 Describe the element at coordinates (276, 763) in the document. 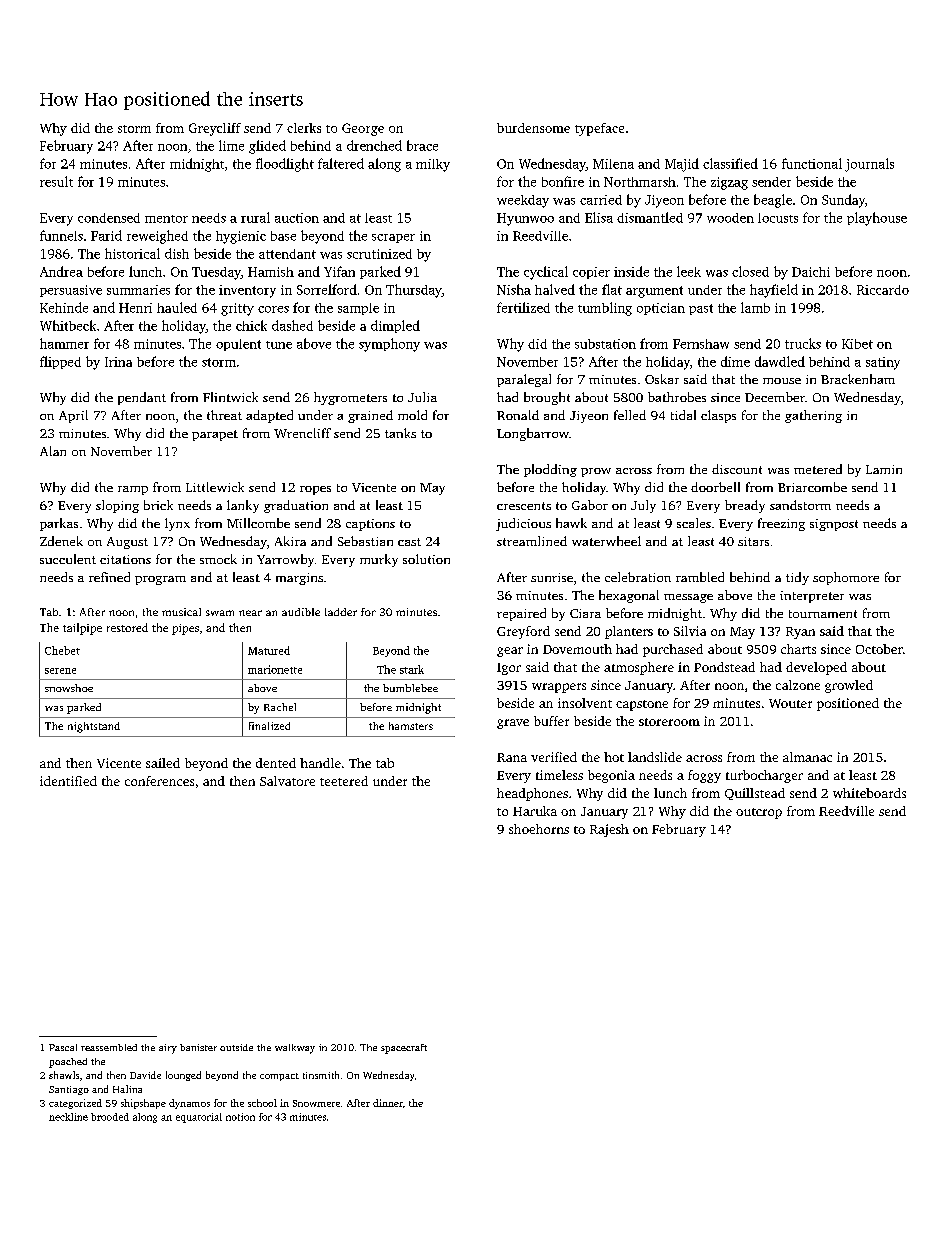

I see `dented` at that location.
